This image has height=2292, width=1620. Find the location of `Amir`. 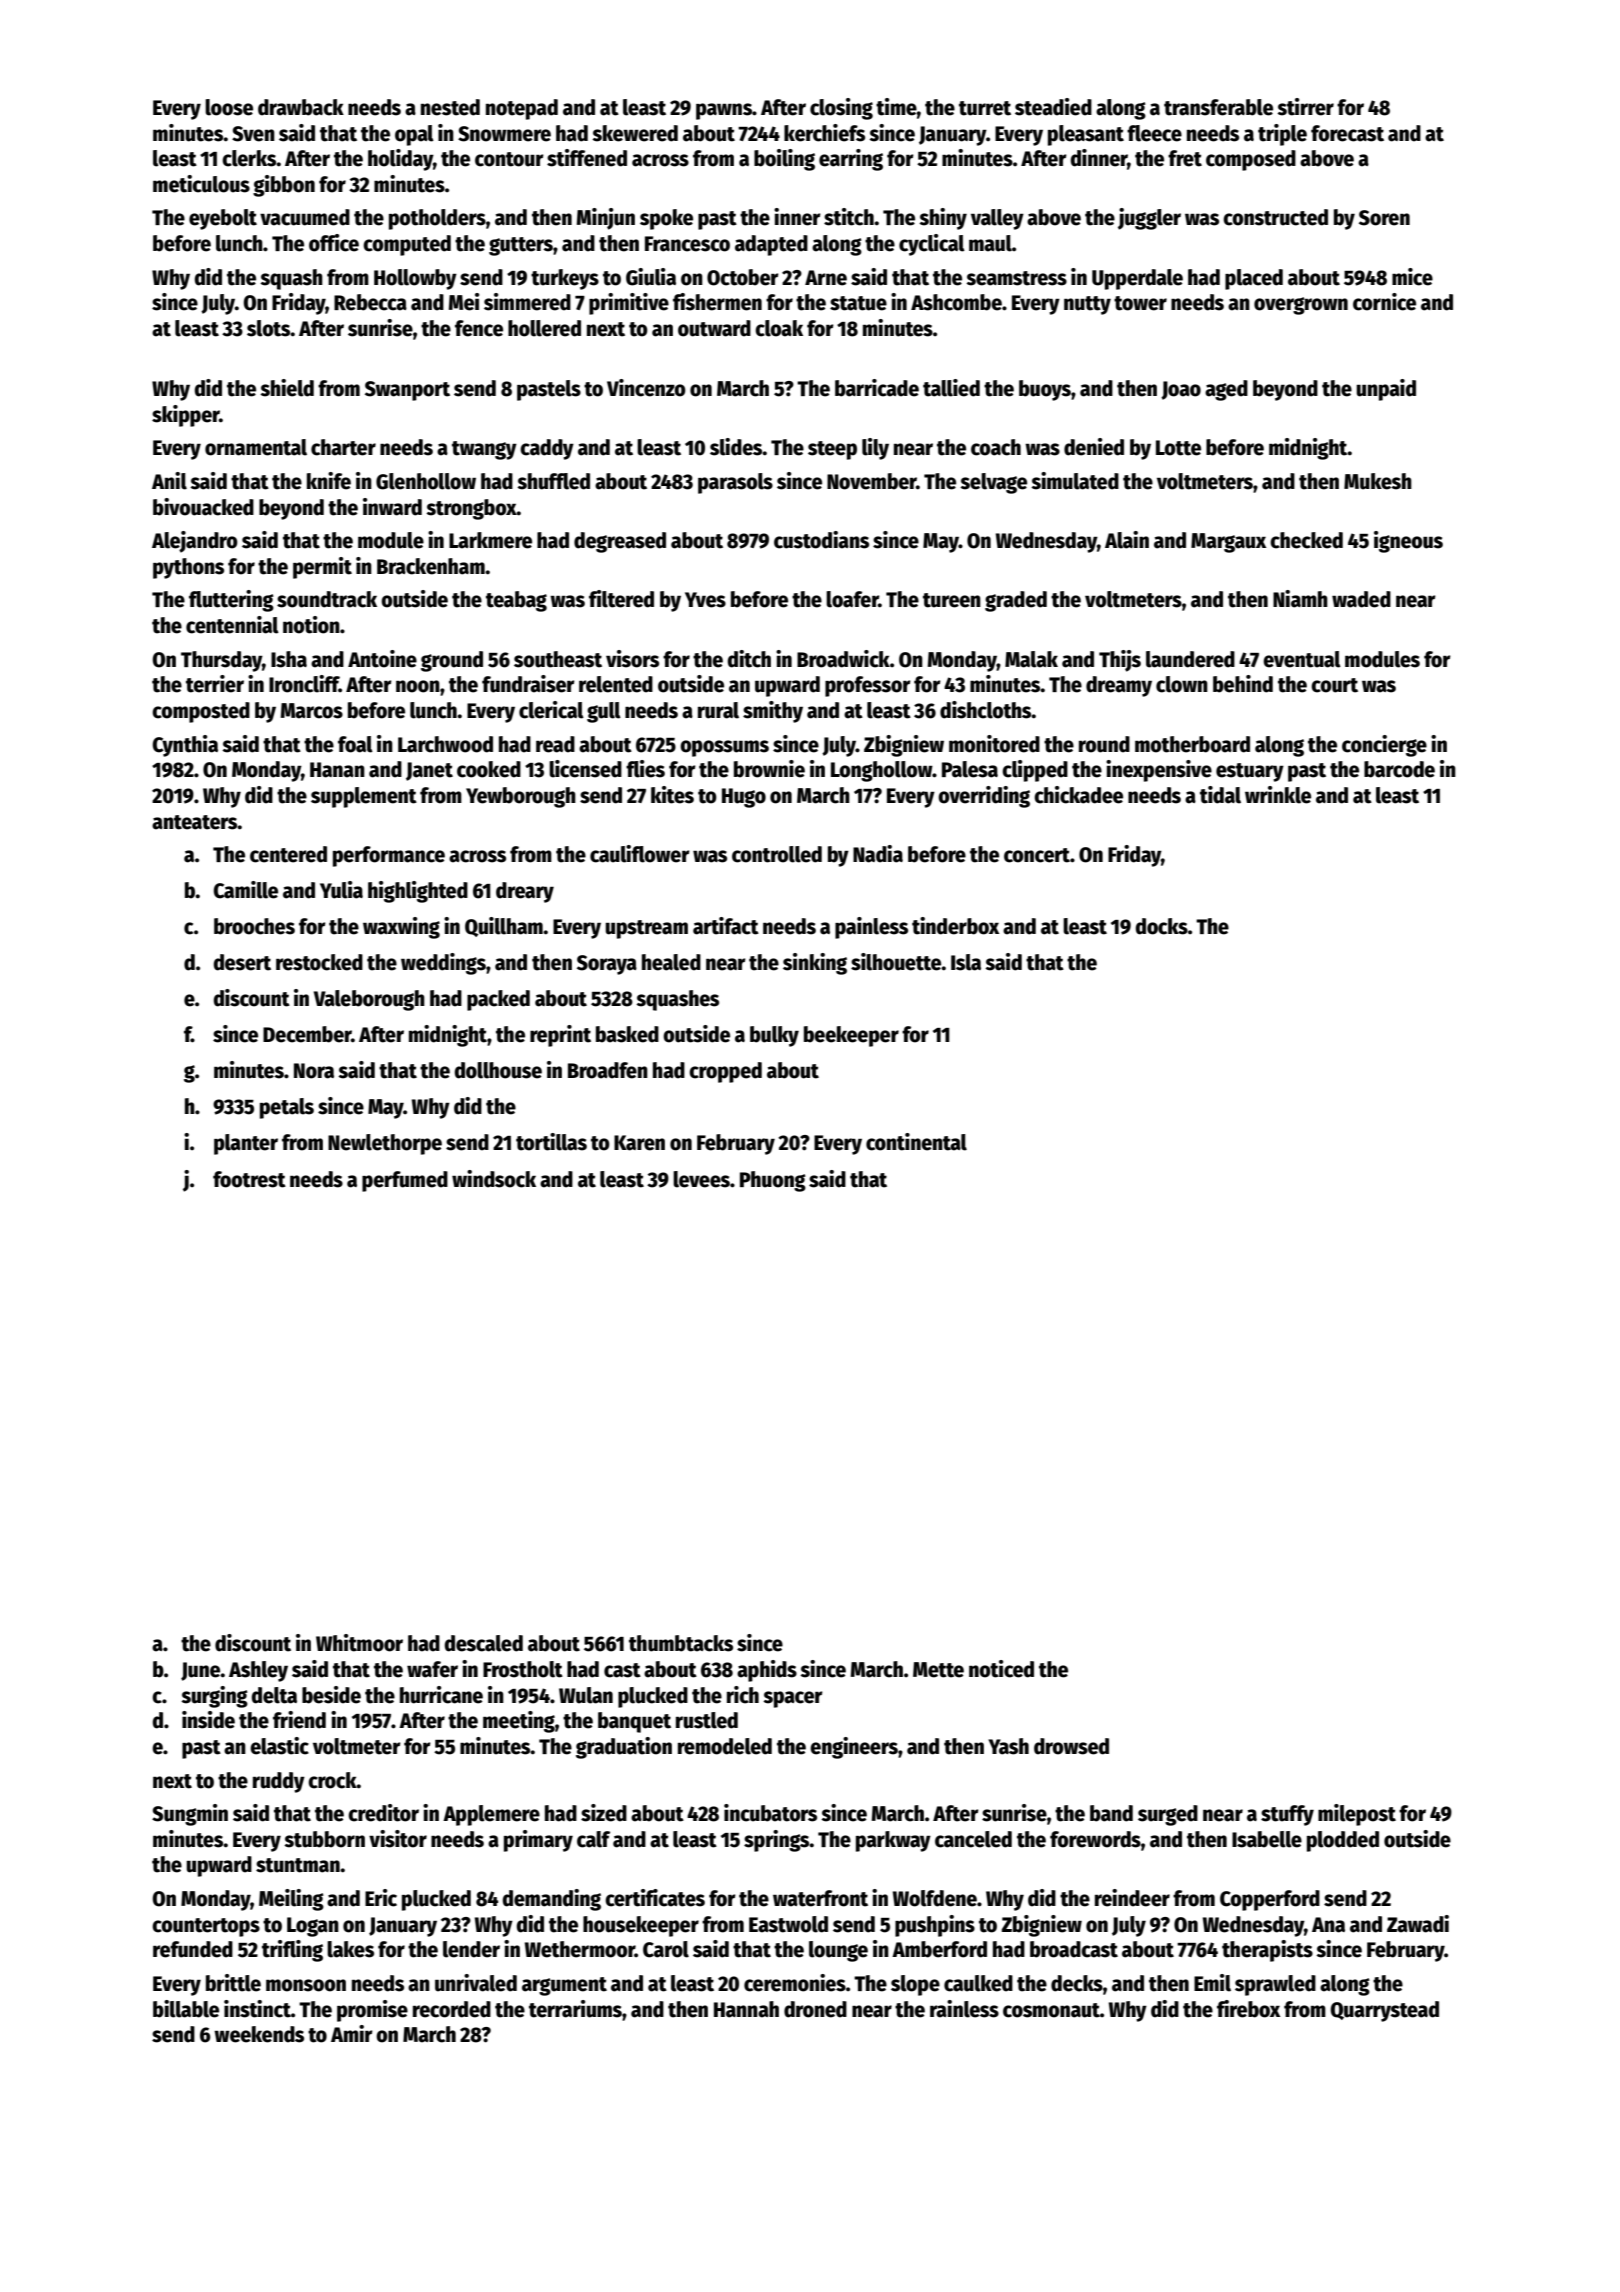

Amir is located at coordinates (352, 2033).
